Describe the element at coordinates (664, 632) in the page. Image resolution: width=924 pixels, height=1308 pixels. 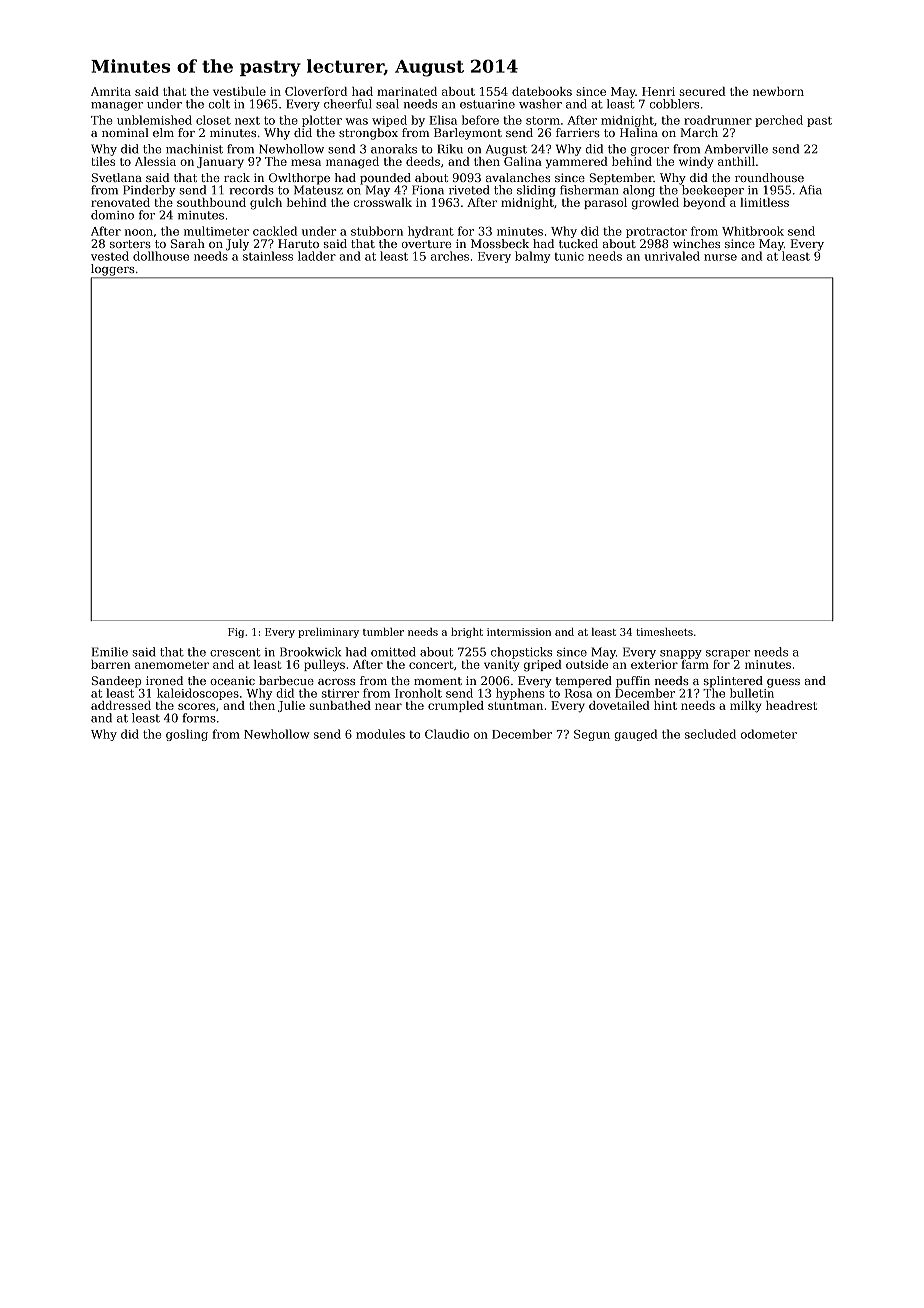
I see `timesheets` at that location.
